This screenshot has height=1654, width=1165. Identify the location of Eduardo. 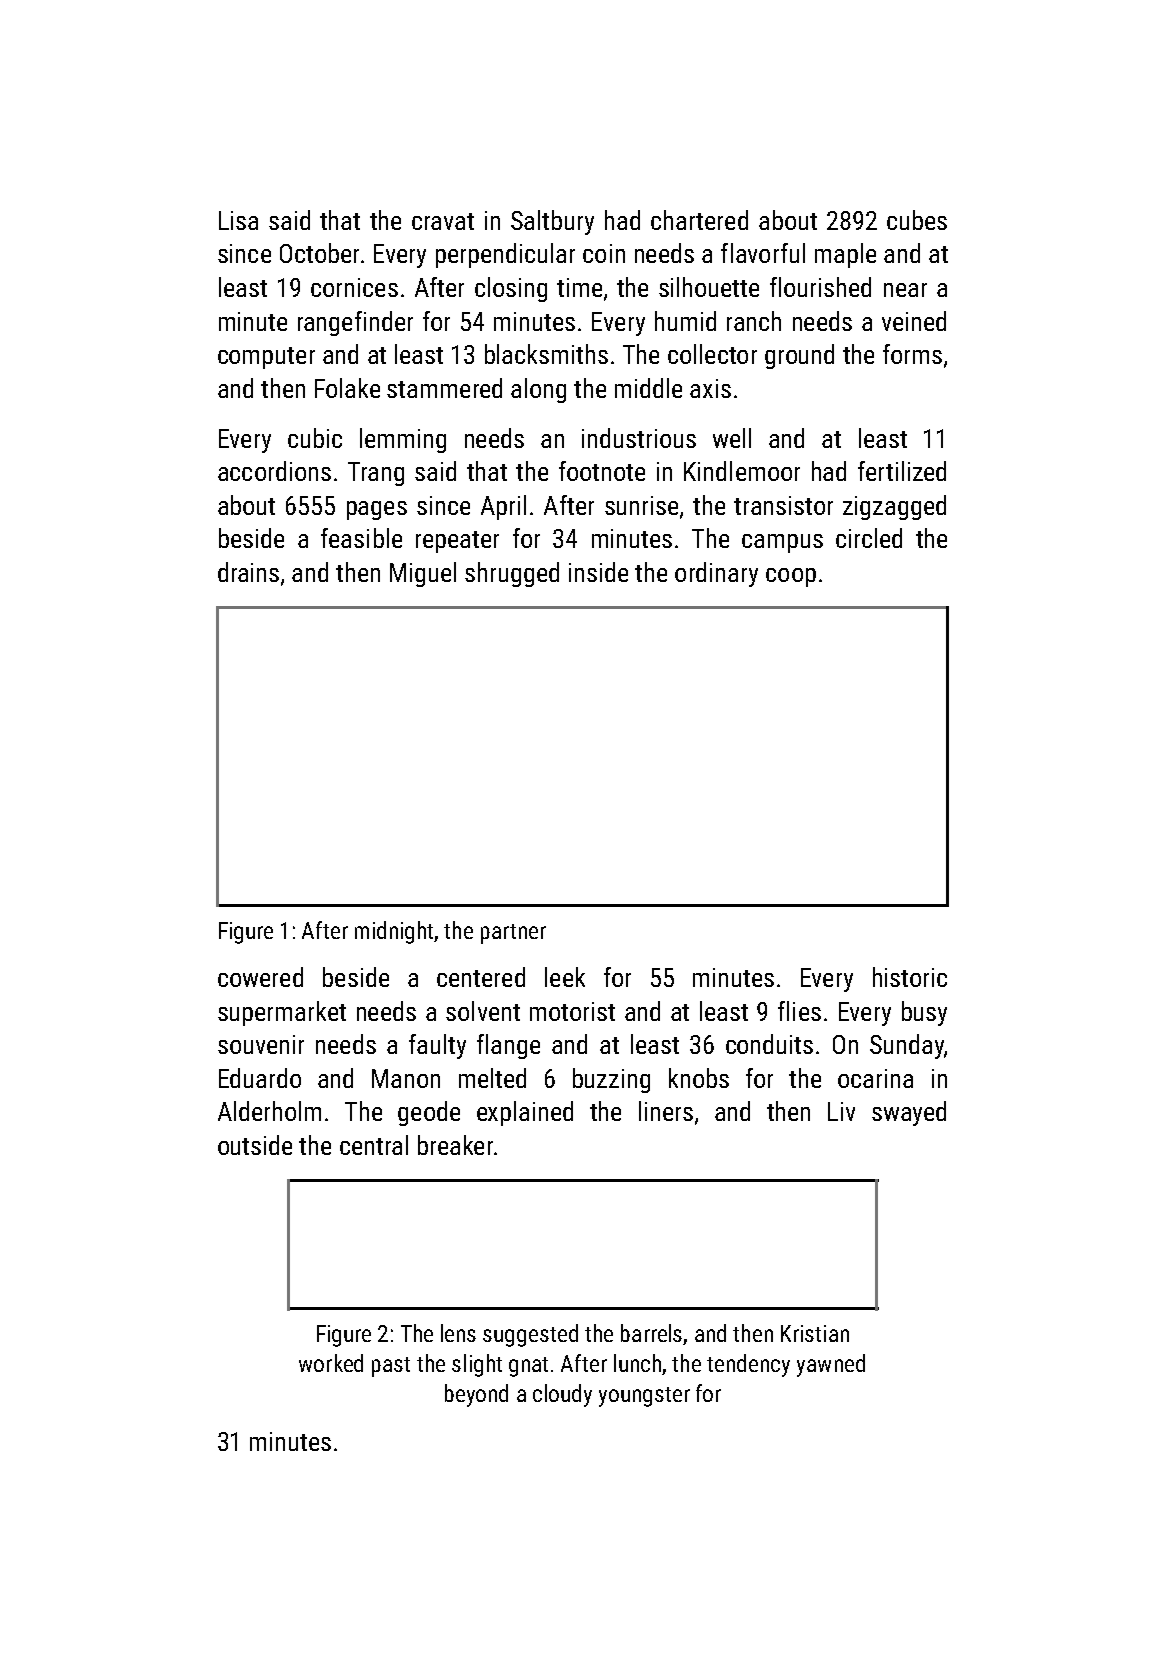
(260, 1078).
